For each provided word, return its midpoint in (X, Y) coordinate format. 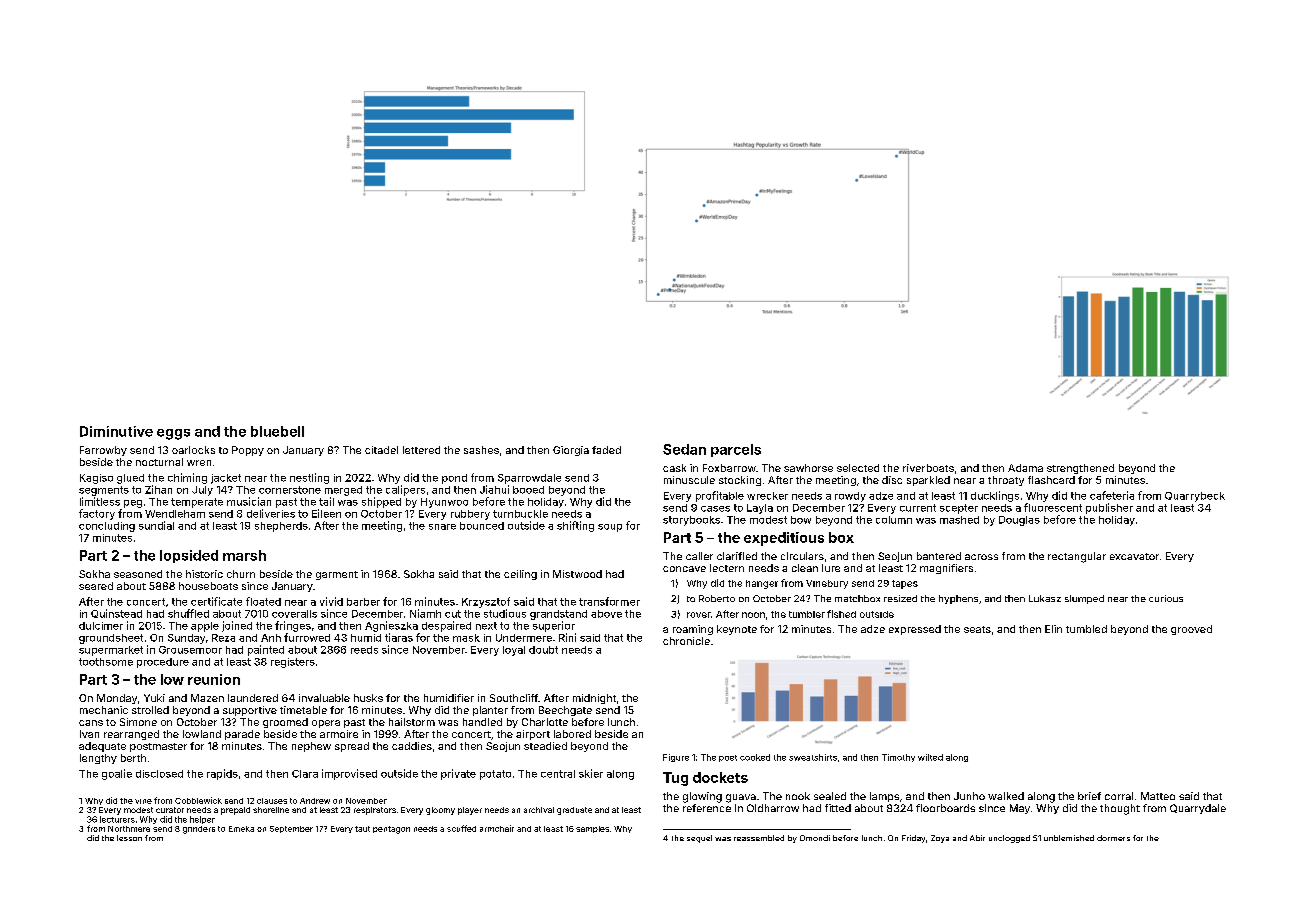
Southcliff (514, 698)
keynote (737, 630)
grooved (1191, 630)
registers (293, 663)
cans (91, 723)
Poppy (248, 451)
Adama (1025, 468)
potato (495, 775)
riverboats (928, 468)
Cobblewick (198, 800)
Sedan (684, 449)
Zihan (158, 489)
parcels (736, 450)
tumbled (1086, 629)
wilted (930, 757)
